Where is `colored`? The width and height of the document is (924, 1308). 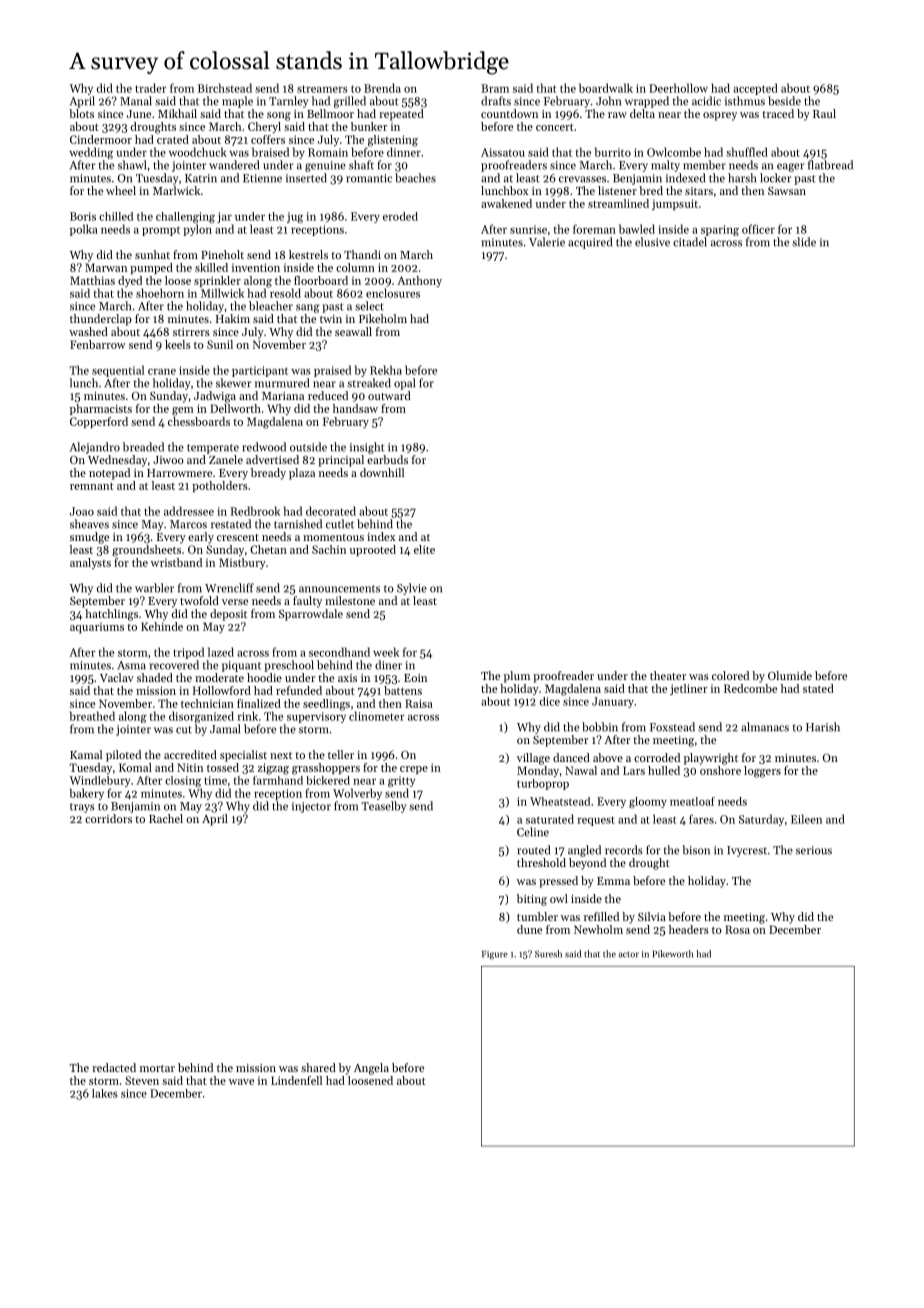 colored is located at coordinates (730, 675).
